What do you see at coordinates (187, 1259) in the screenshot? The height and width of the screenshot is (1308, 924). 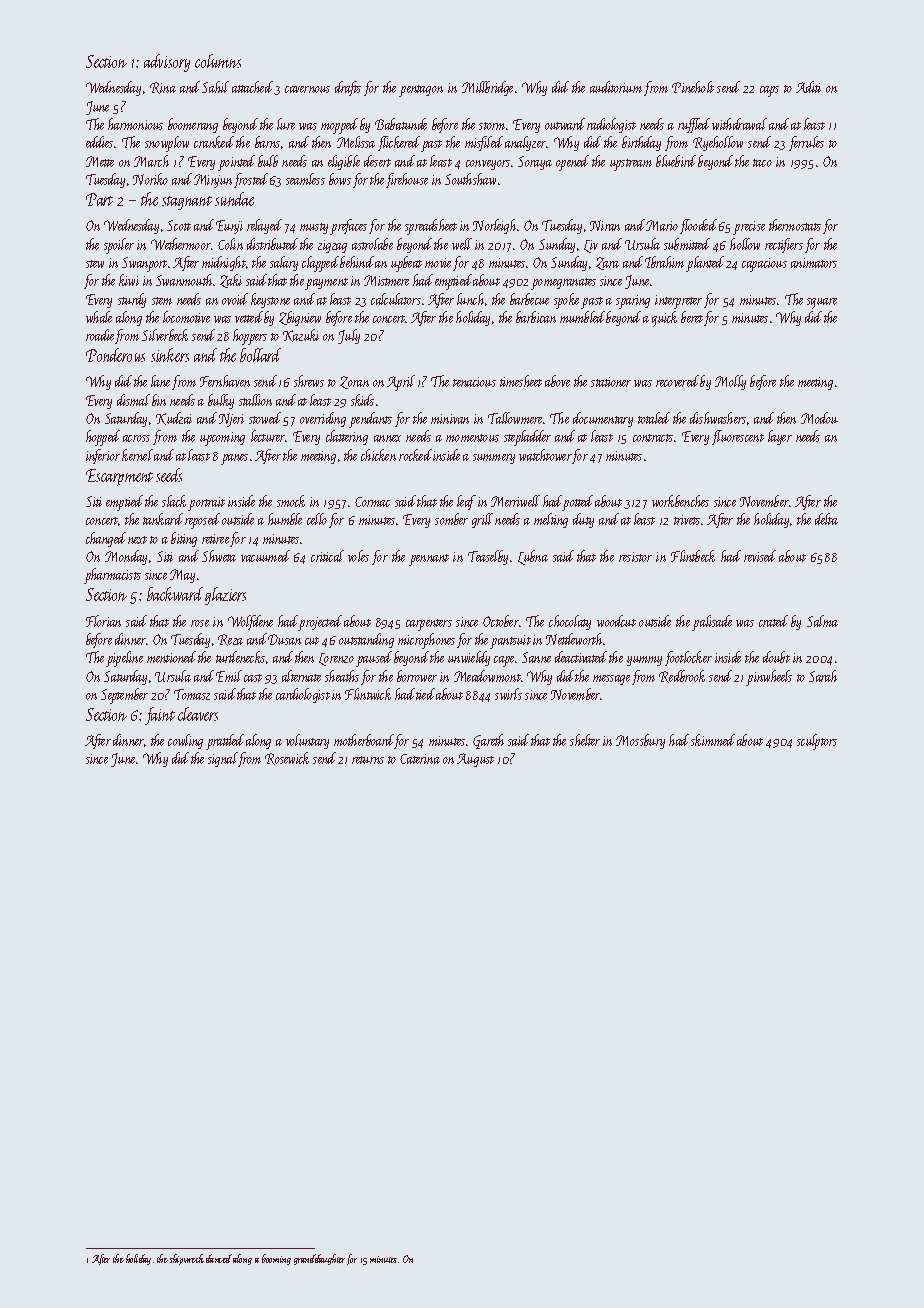 I see `shipwreck` at bounding box center [187, 1259].
